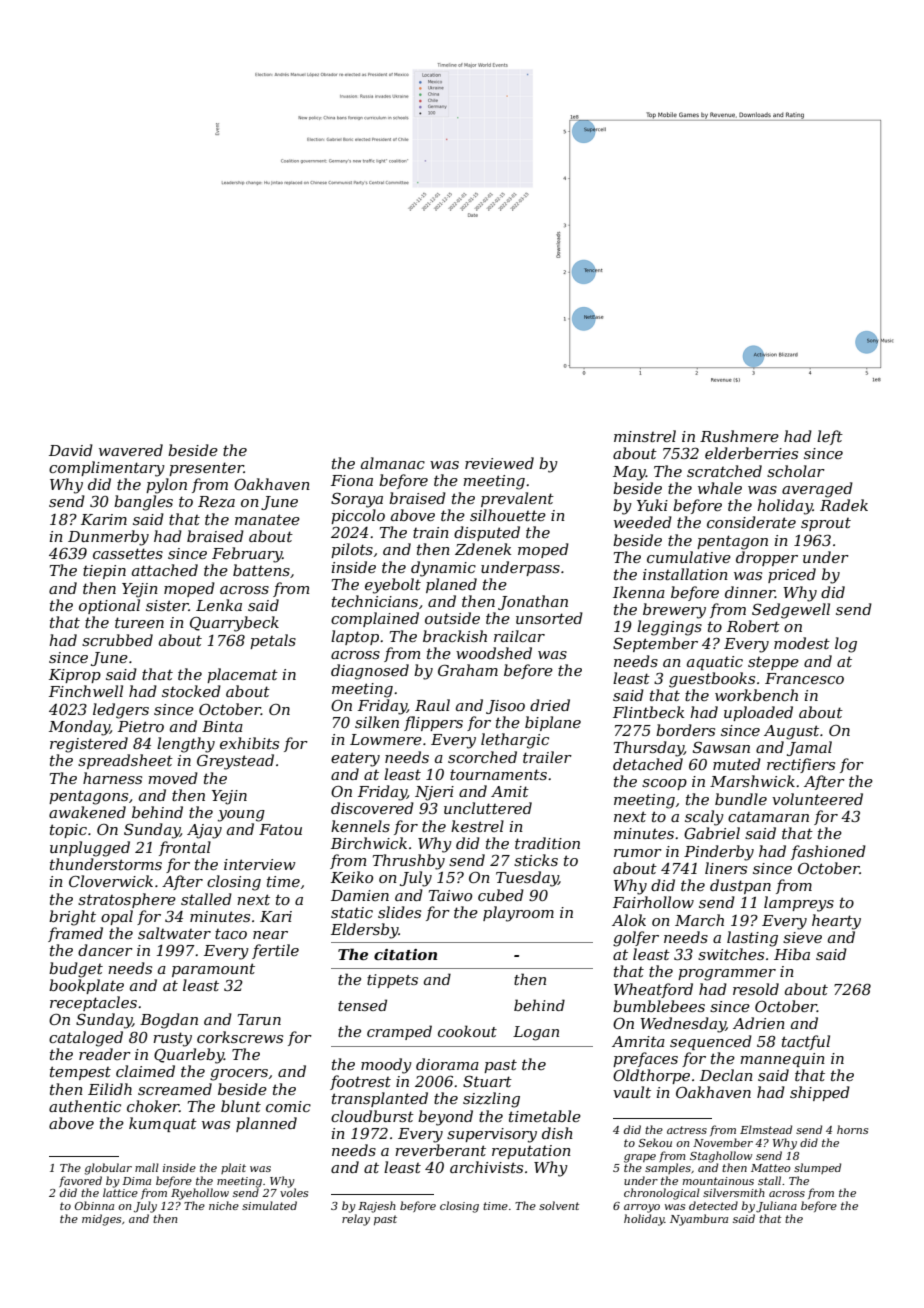  What do you see at coordinates (231, 934) in the document?
I see `taco` at bounding box center [231, 934].
